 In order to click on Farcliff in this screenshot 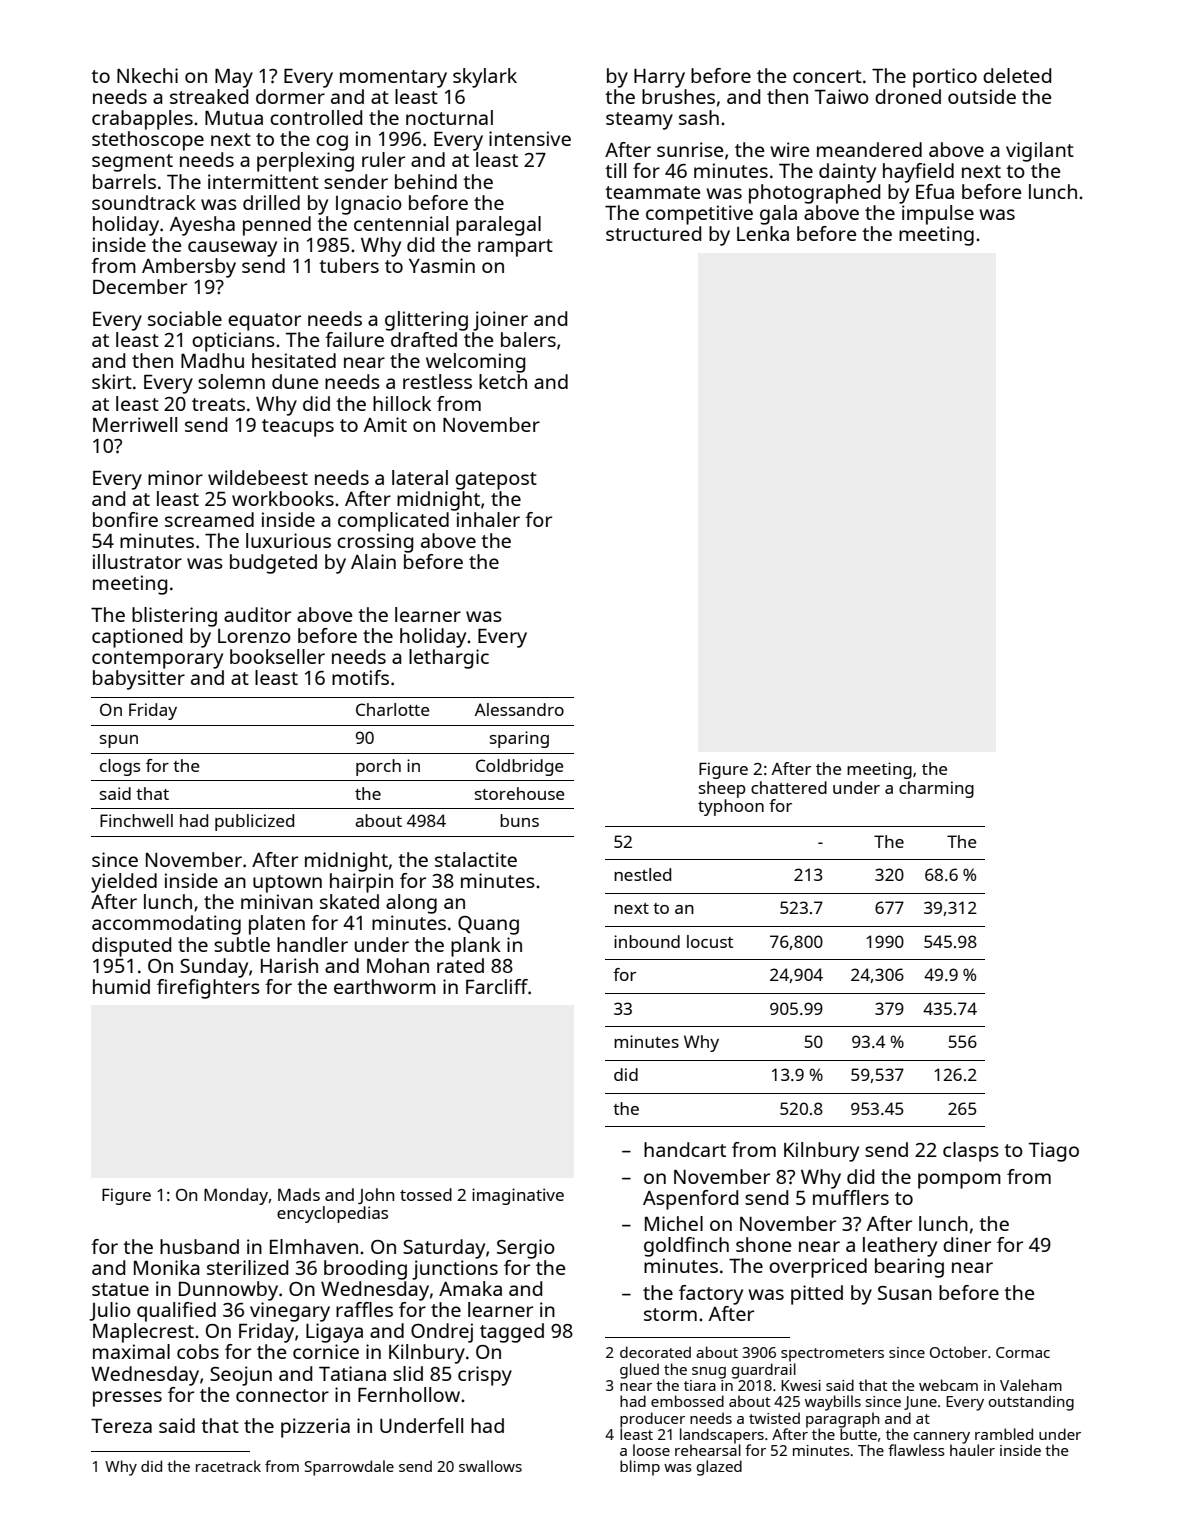, I will do `click(497, 986)`.
